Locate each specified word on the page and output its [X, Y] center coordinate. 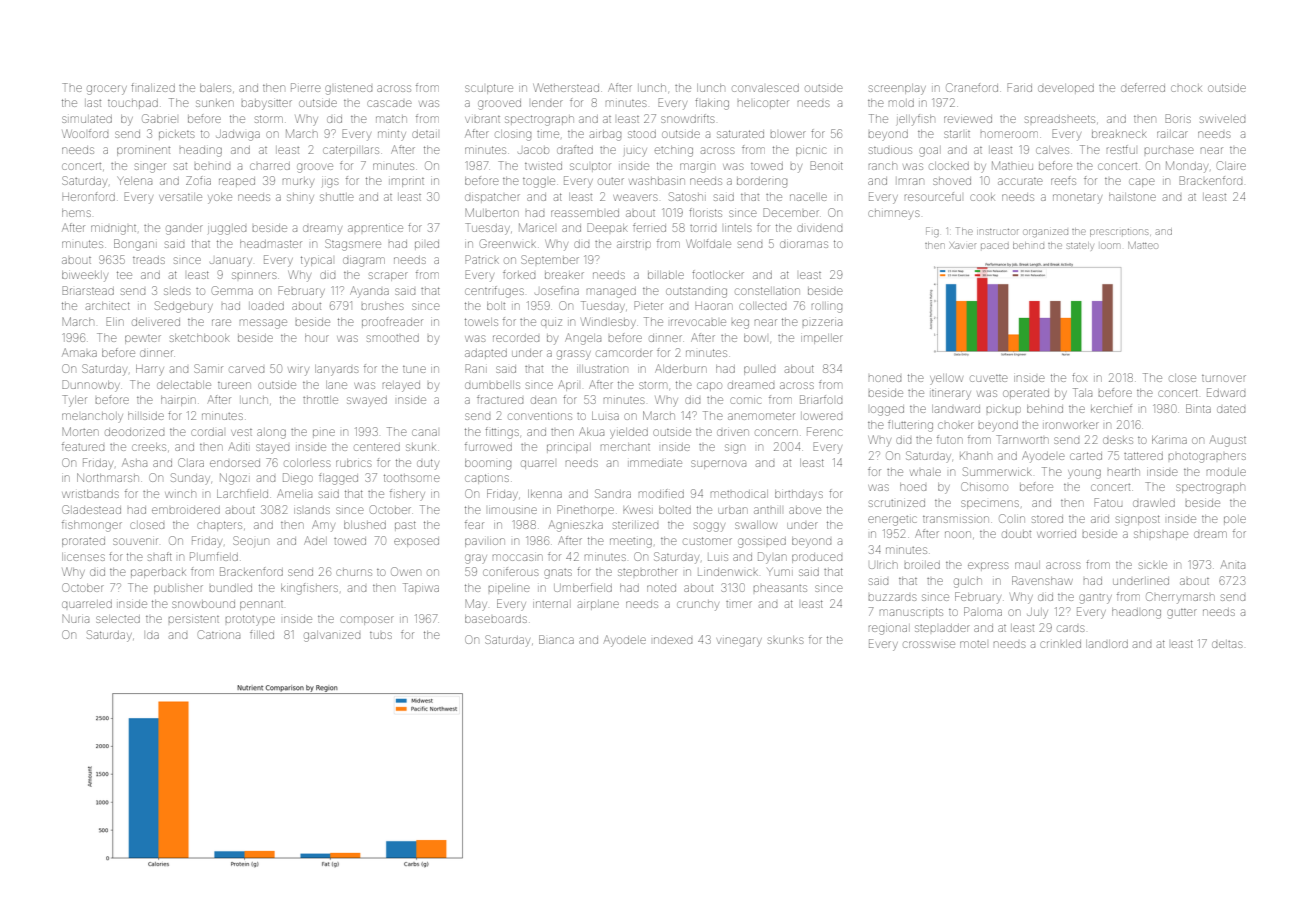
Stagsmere [353, 245]
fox [1079, 377]
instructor [998, 232]
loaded [267, 306]
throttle [320, 400]
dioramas [804, 244]
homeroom [1009, 134]
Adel [314, 540]
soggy [709, 527]
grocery [107, 90]
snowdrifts [688, 118]
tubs [381, 635]
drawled [1154, 503]
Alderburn [681, 368]
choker [956, 425]
